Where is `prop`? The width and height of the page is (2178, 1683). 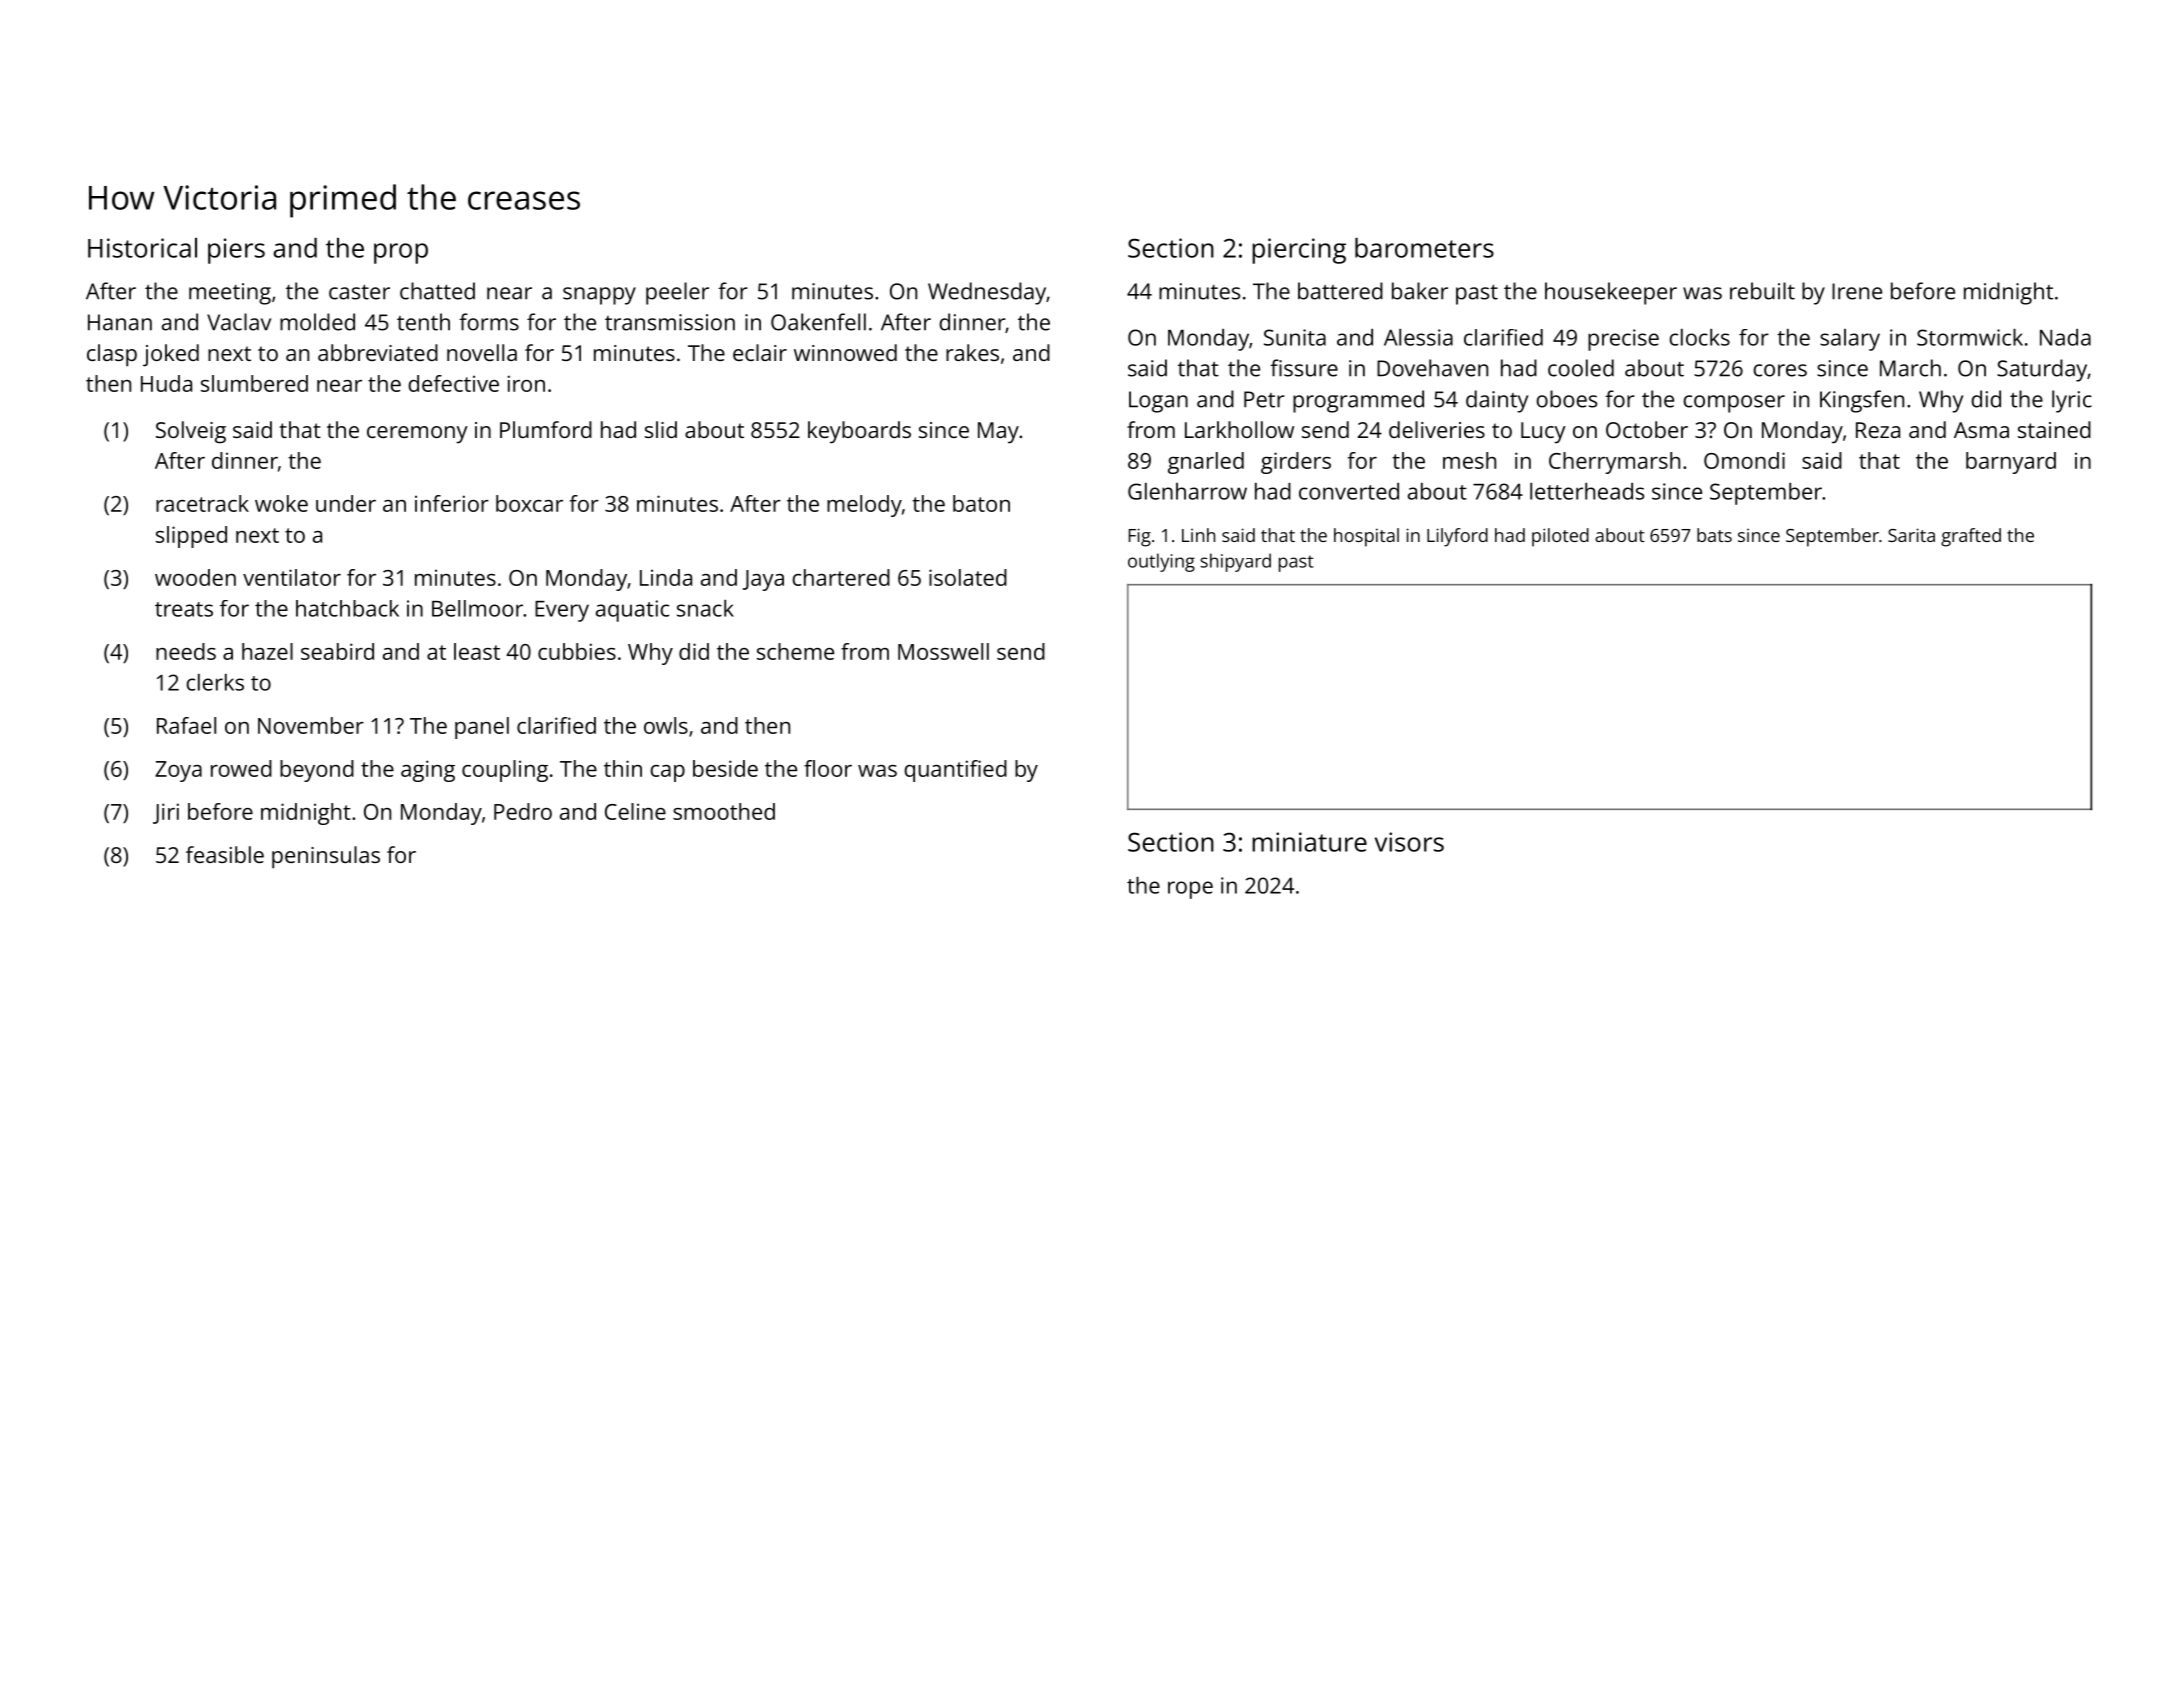
prop is located at coordinates (401, 253).
